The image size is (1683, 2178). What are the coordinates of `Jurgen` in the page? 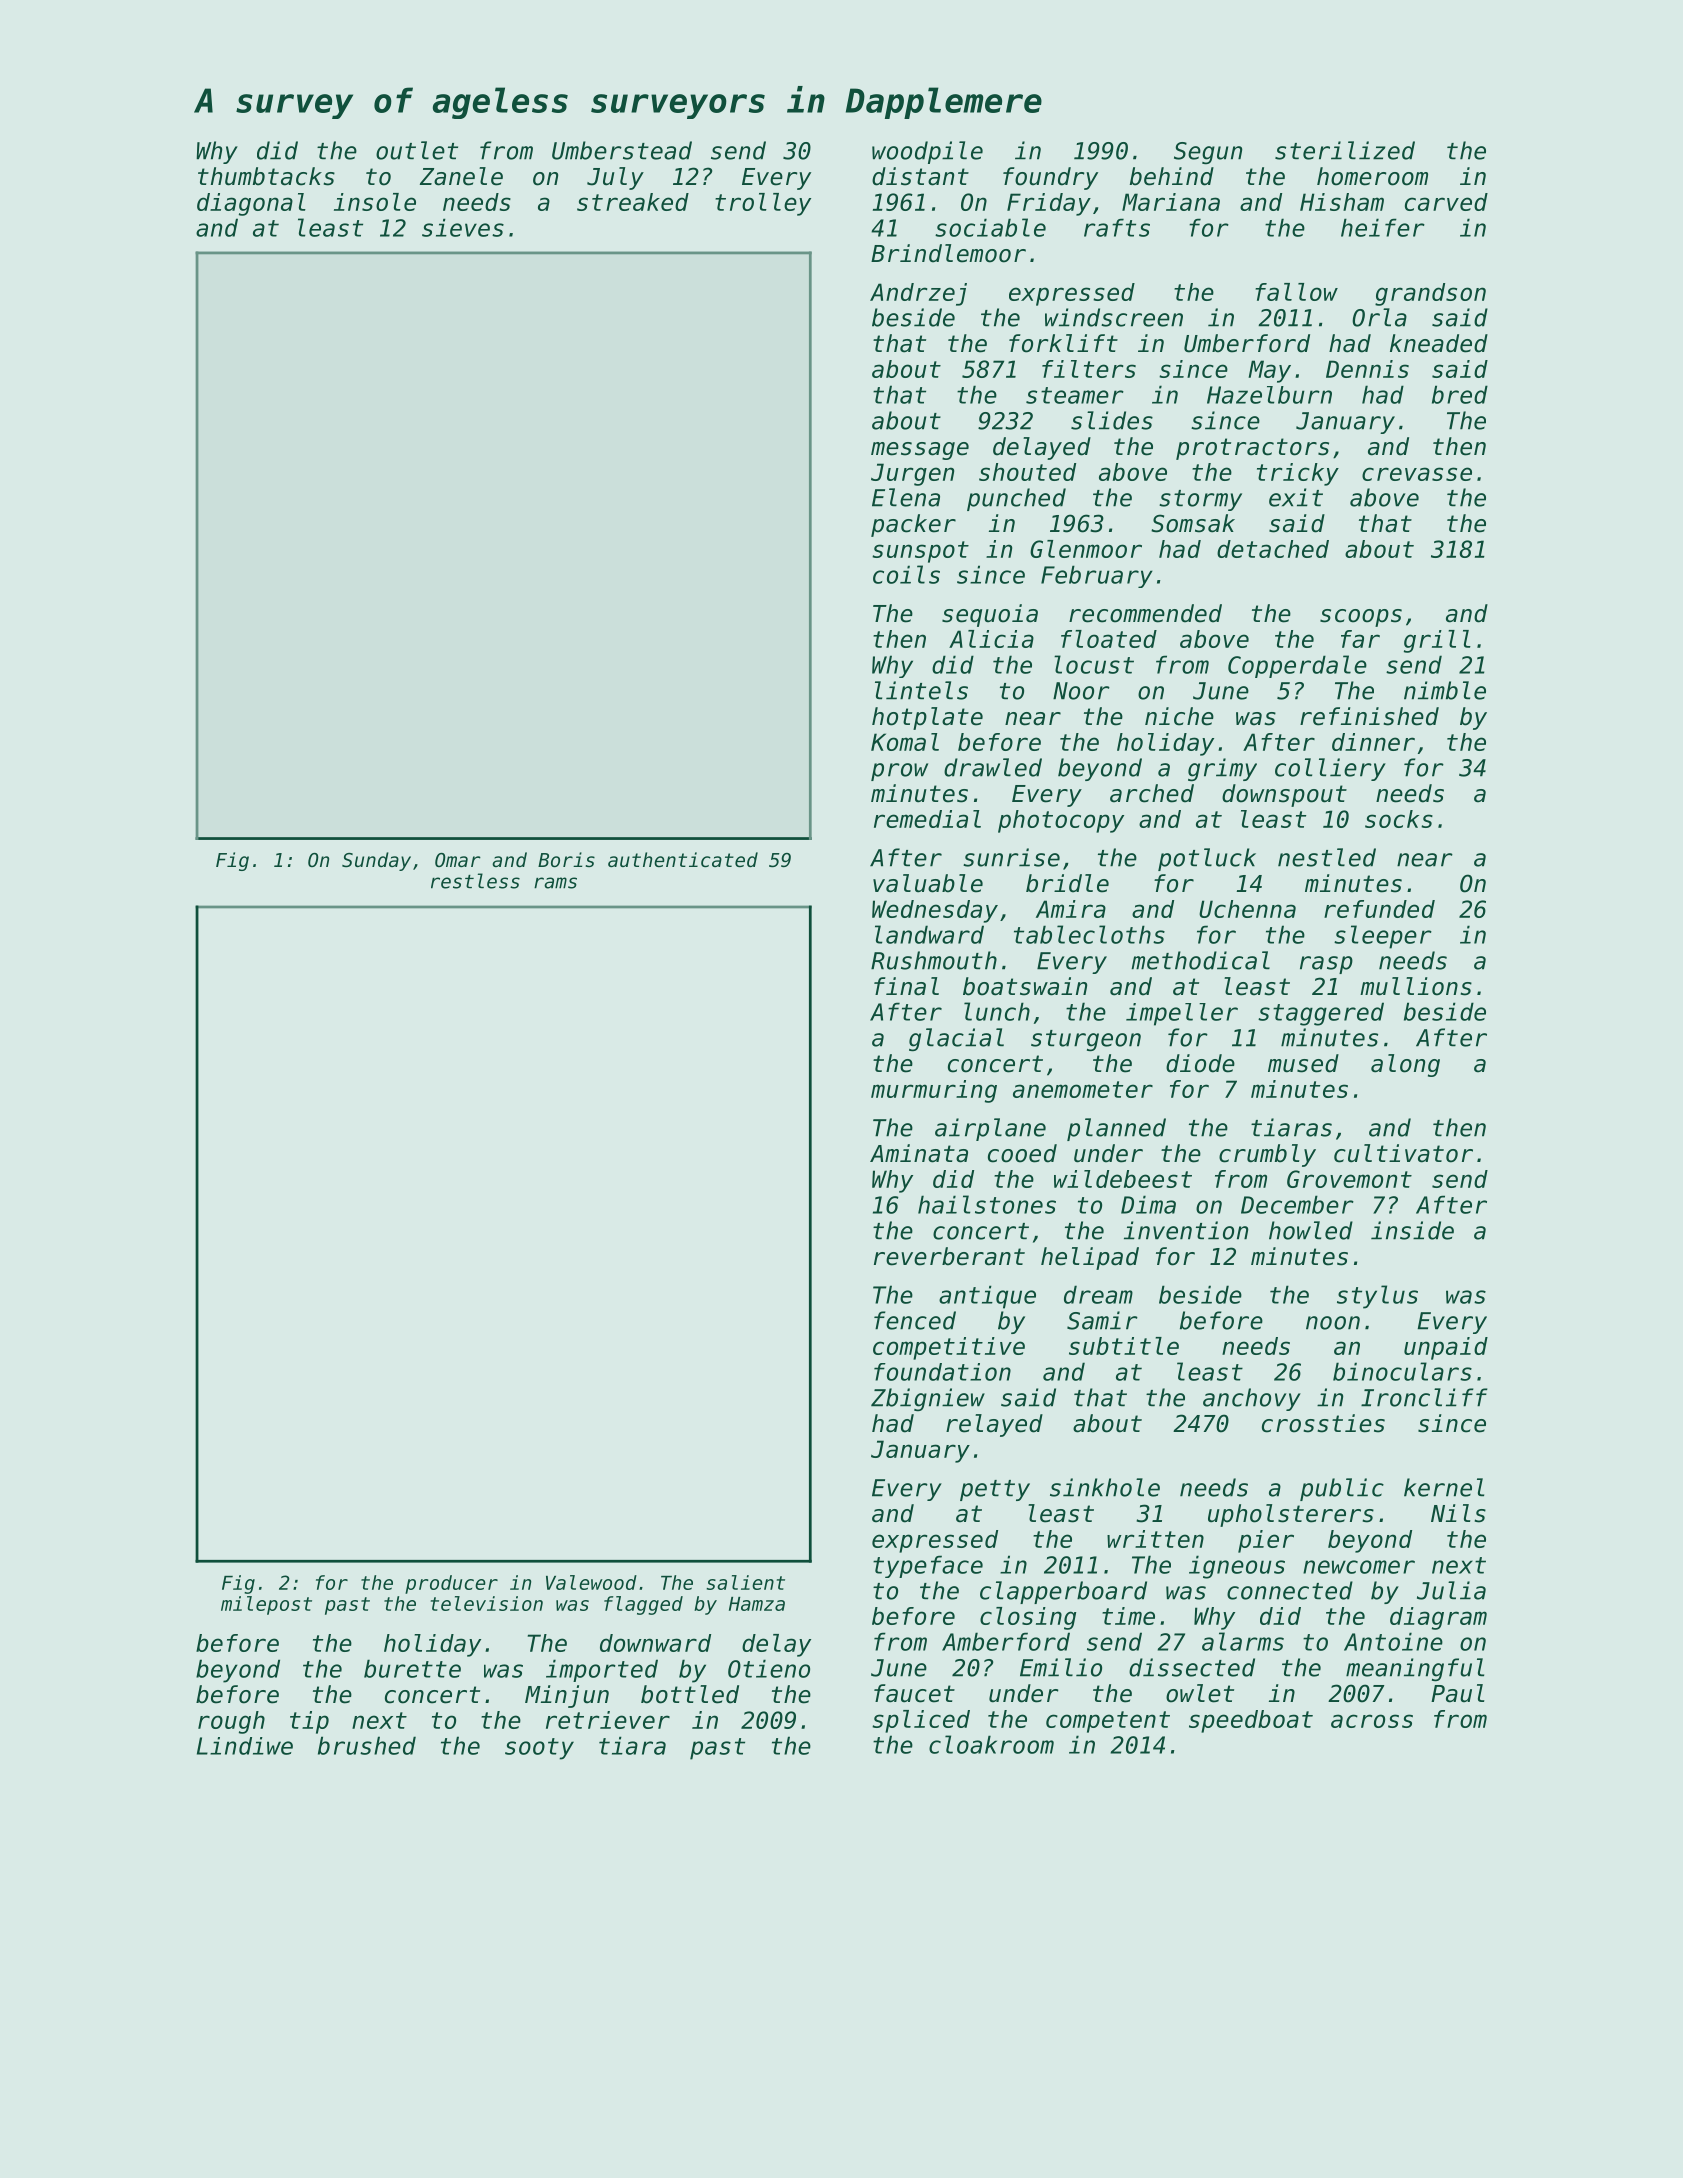 It's located at (912, 474).
